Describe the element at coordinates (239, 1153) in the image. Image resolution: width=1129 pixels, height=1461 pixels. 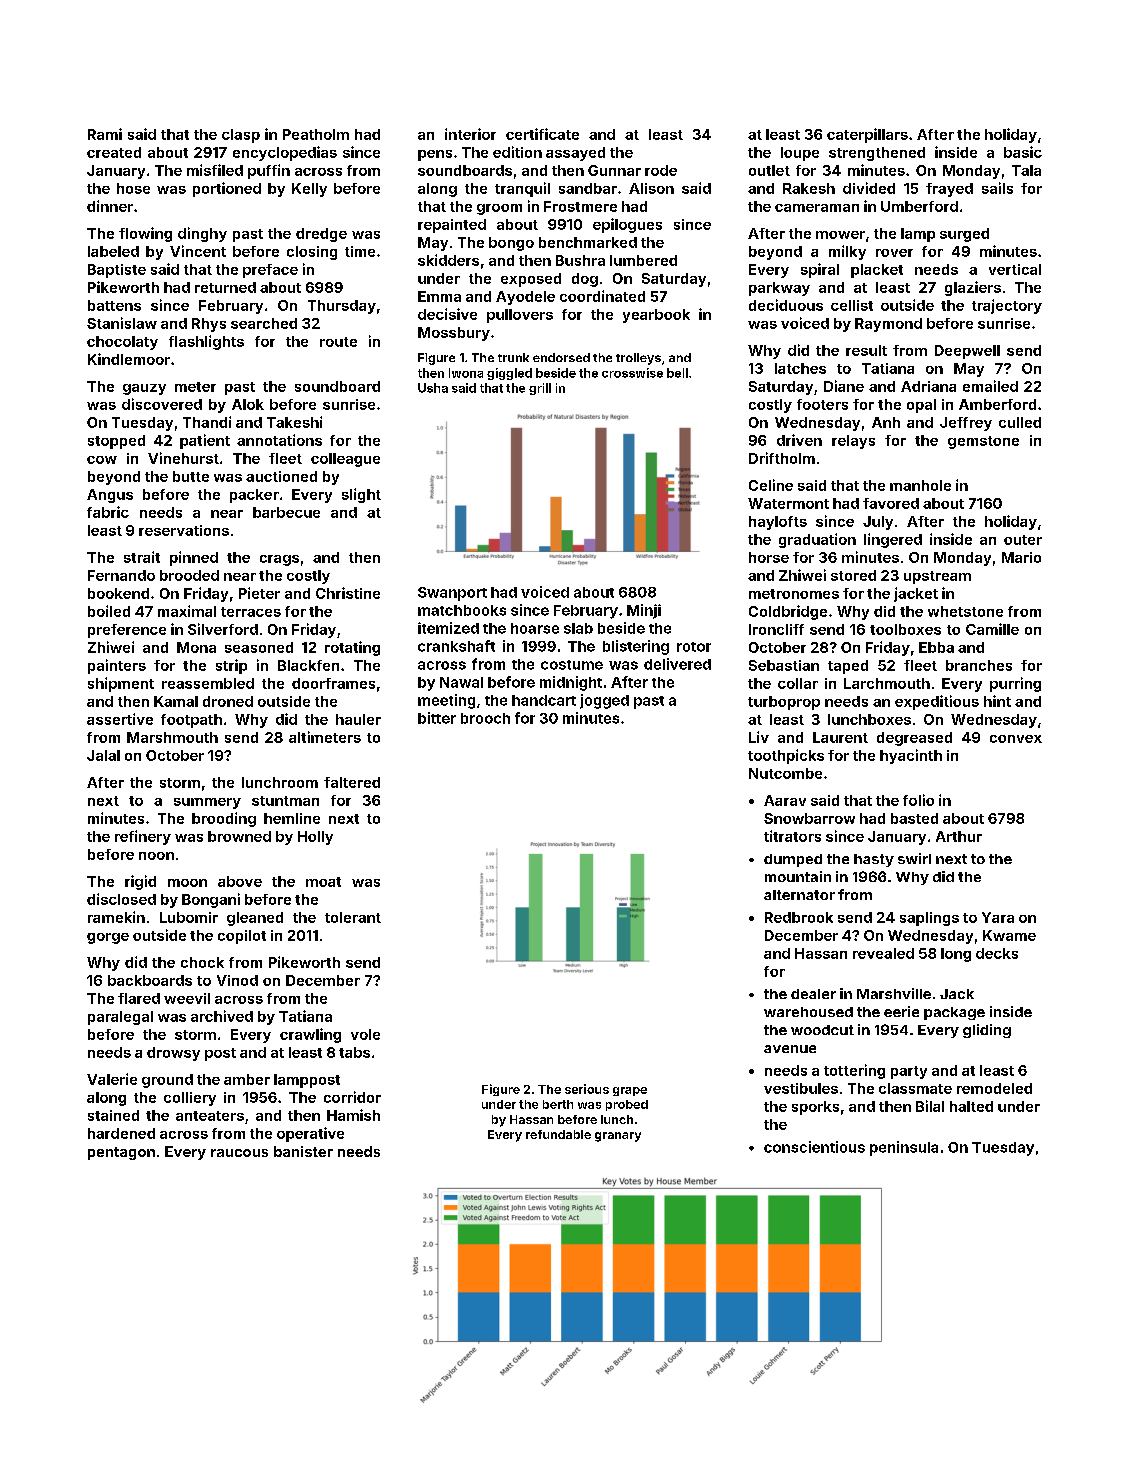
I see `raucous` at that location.
